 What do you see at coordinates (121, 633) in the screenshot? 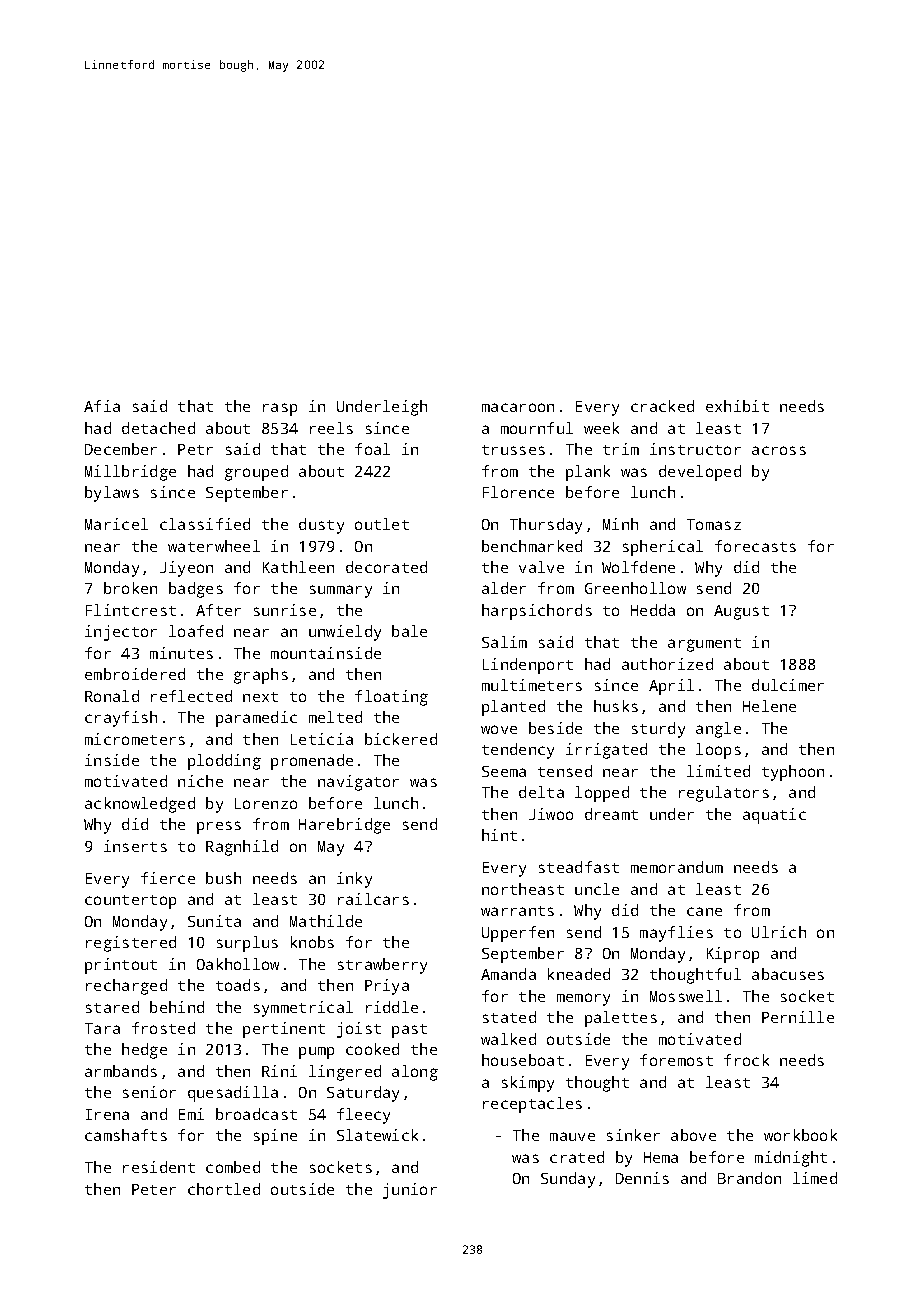
I see `injector` at bounding box center [121, 633].
